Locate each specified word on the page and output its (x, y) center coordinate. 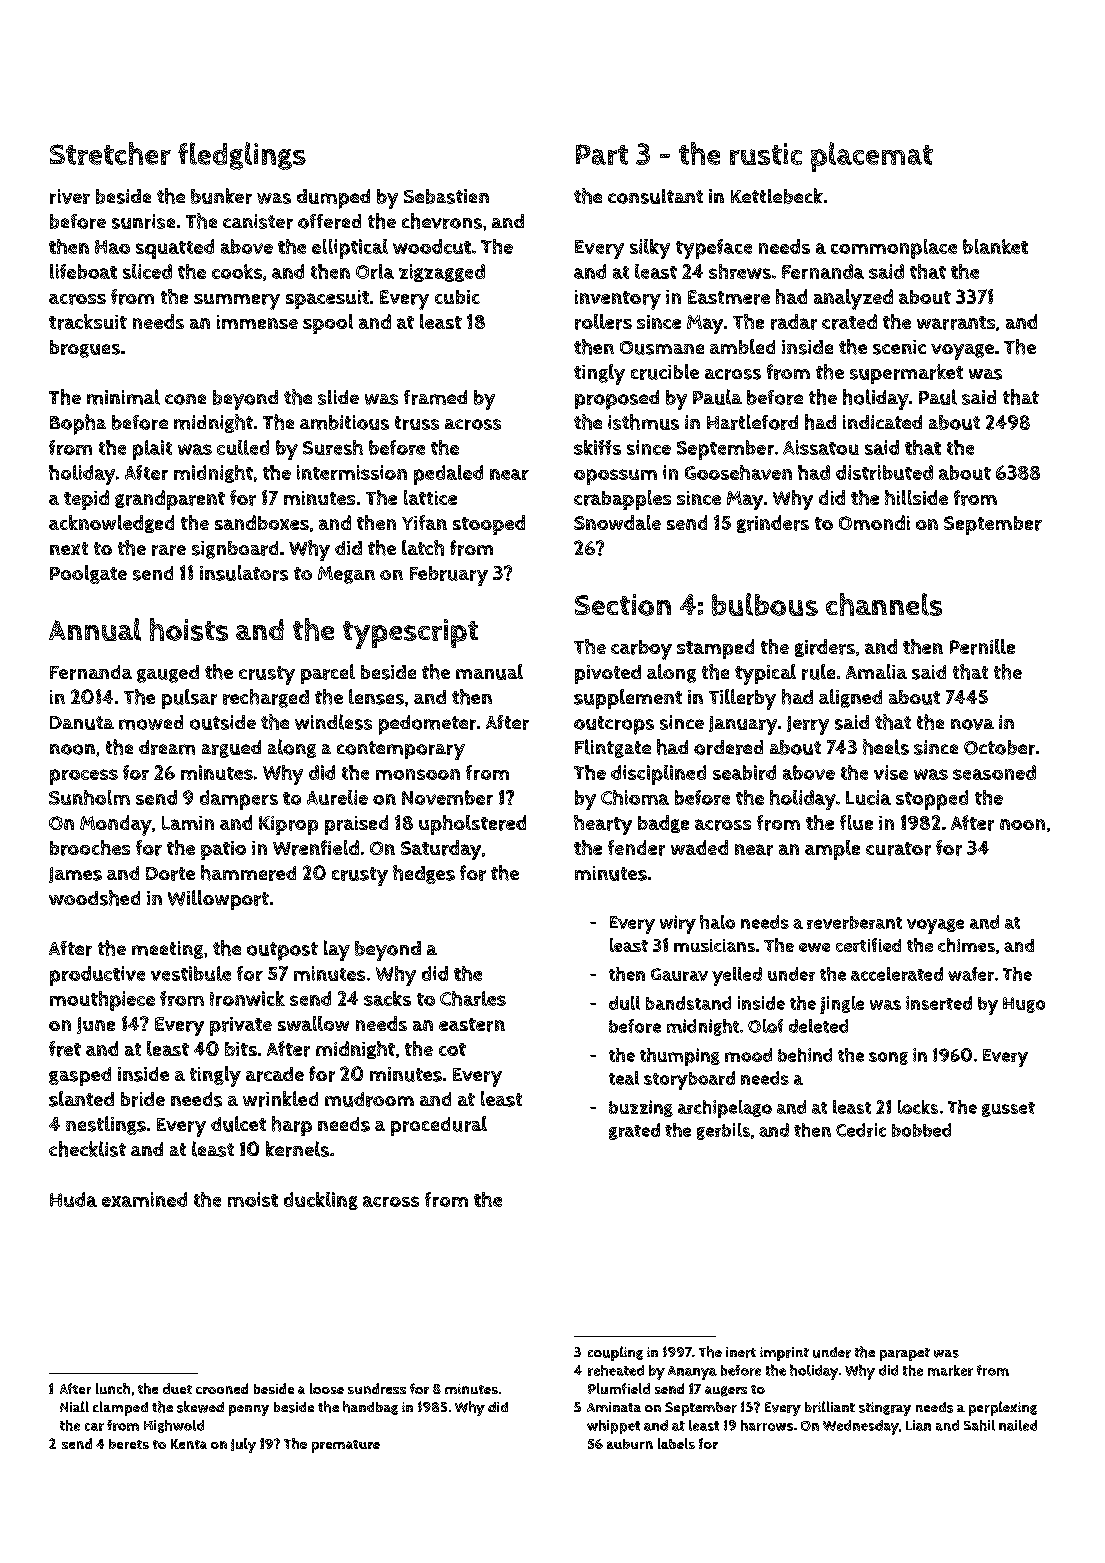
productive (97, 976)
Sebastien (446, 196)
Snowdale (617, 522)
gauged (168, 674)
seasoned (994, 772)
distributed (884, 472)
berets (129, 1444)
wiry (678, 924)
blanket (995, 246)
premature (346, 1446)
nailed (1018, 1425)
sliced (147, 271)
